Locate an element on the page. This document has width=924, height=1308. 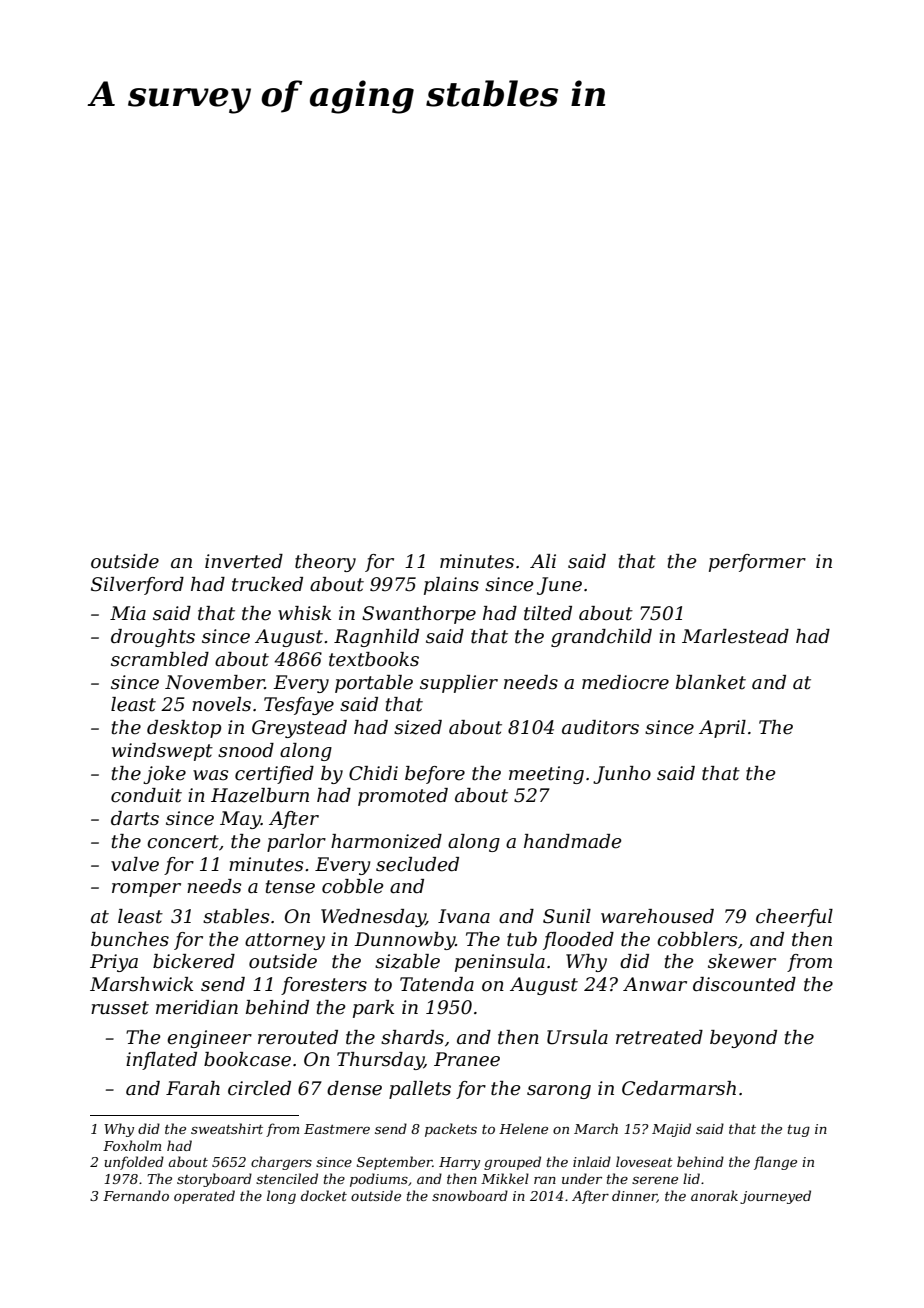
russet is located at coordinates (120, 1008).
